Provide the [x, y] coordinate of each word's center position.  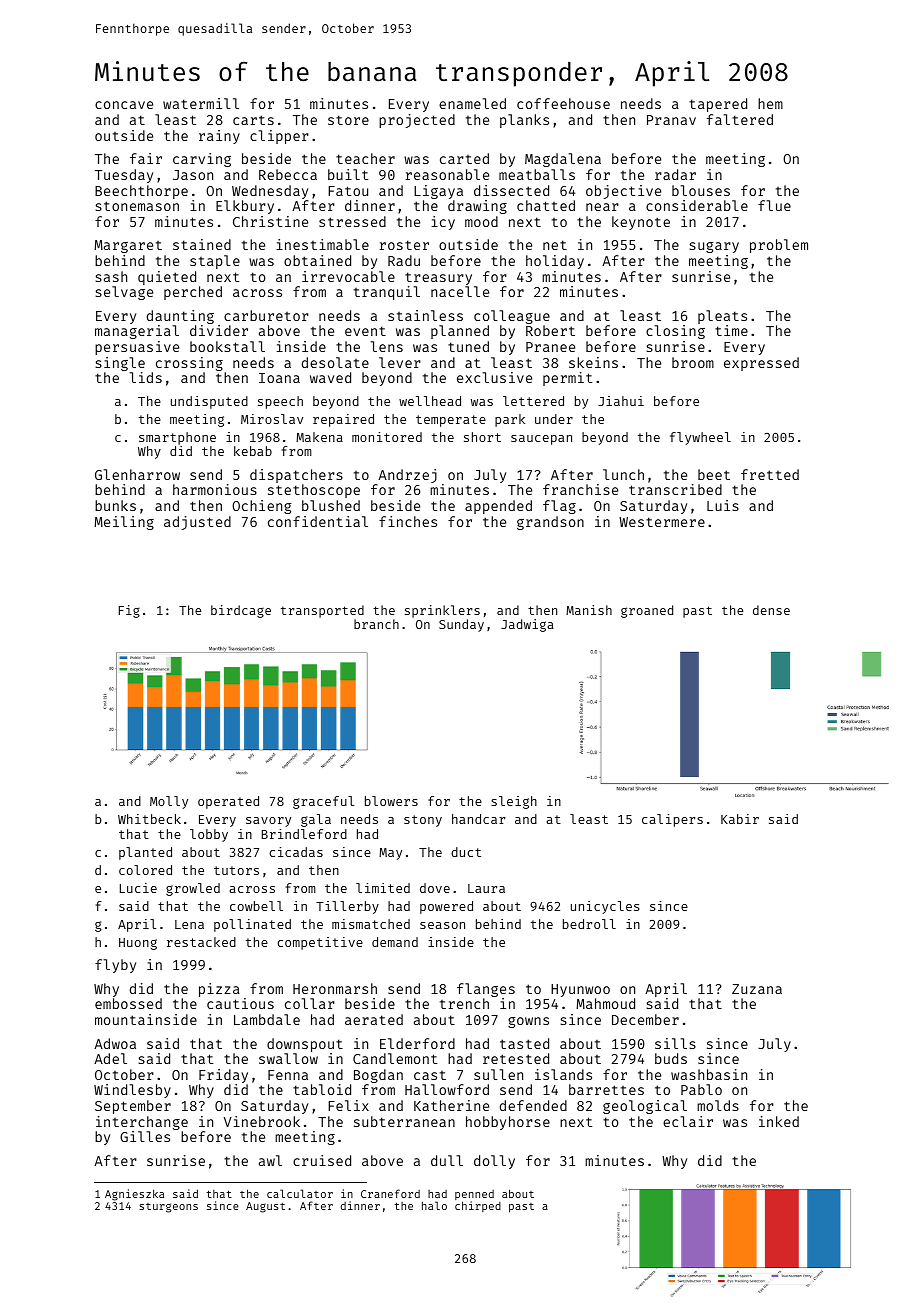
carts [253, 120]
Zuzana [757, 989]
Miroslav [272, 419]
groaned [647, 611]
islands [563, 1074]
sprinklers [442, 611]
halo [434, 1205]
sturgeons [168, 1208]
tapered [718, 105]
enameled [472, 103]
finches [408, 521]
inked [779, 1121]
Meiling [124, 523]
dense [771, 610]
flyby [115, 966]
